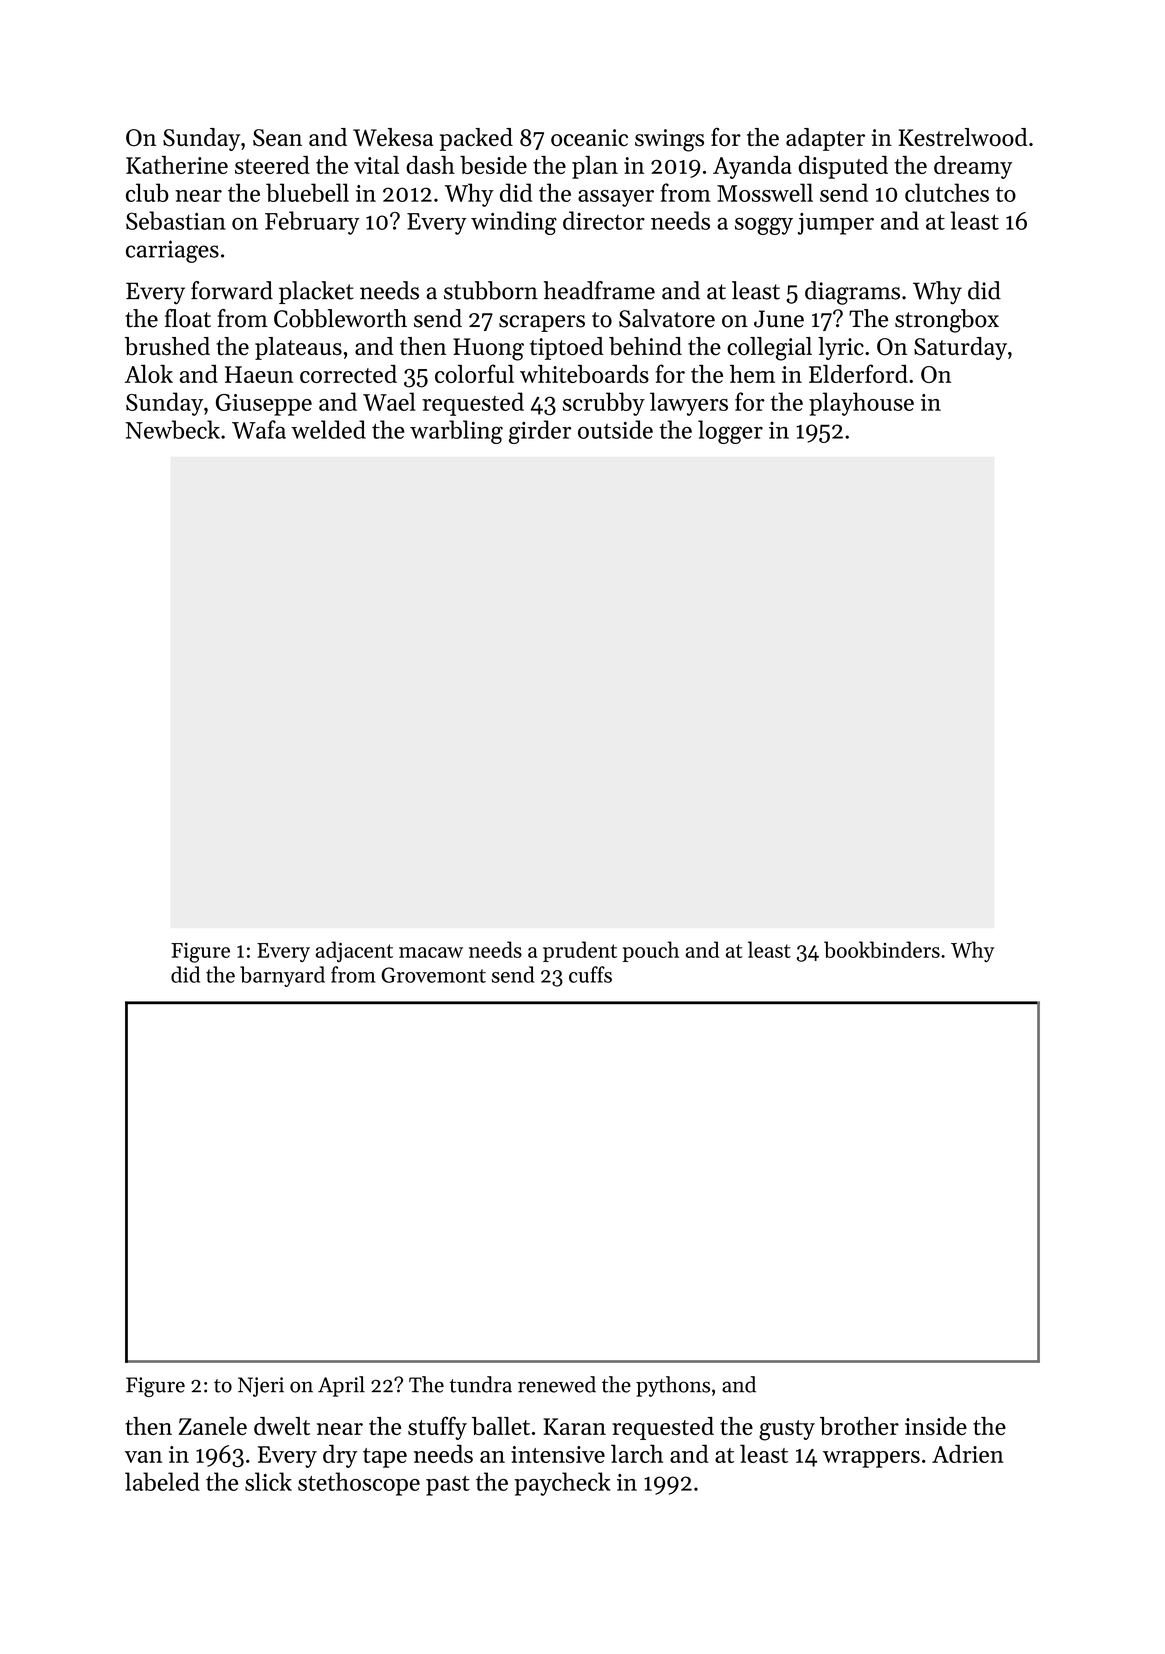  What do you see at coordinates (540, 432) in the image?
I see `girder` at bounding box center [540, 432].
